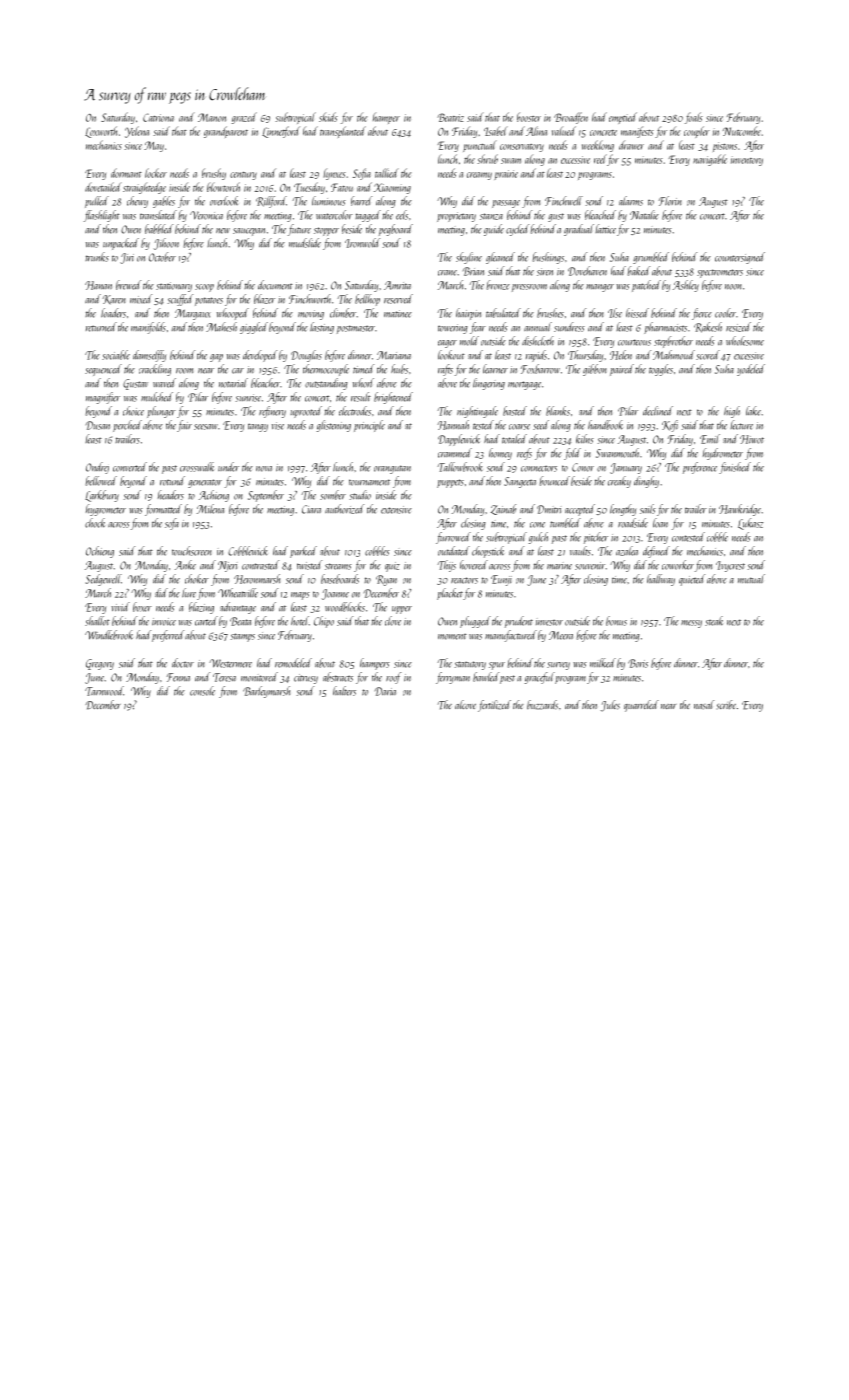 Image resolution: width=849 pixels, height=1400 pixels. Describe the element at coordinates (260, 356) in the page. I see `developed` at that location.
